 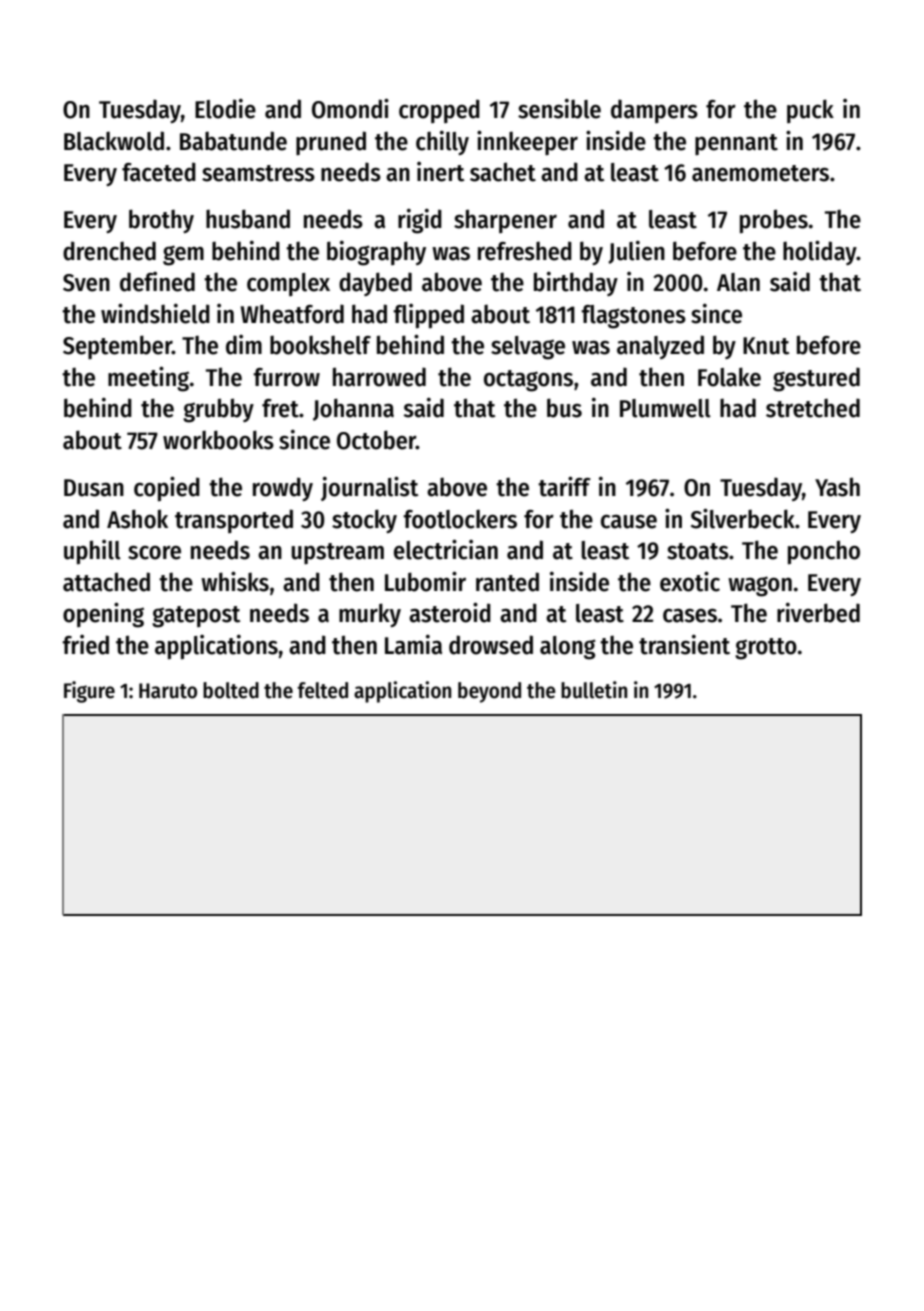 What do you see at coordinates (820, 252) in the screenshot?
I see `holiday` at bounding box center [820, 252].
